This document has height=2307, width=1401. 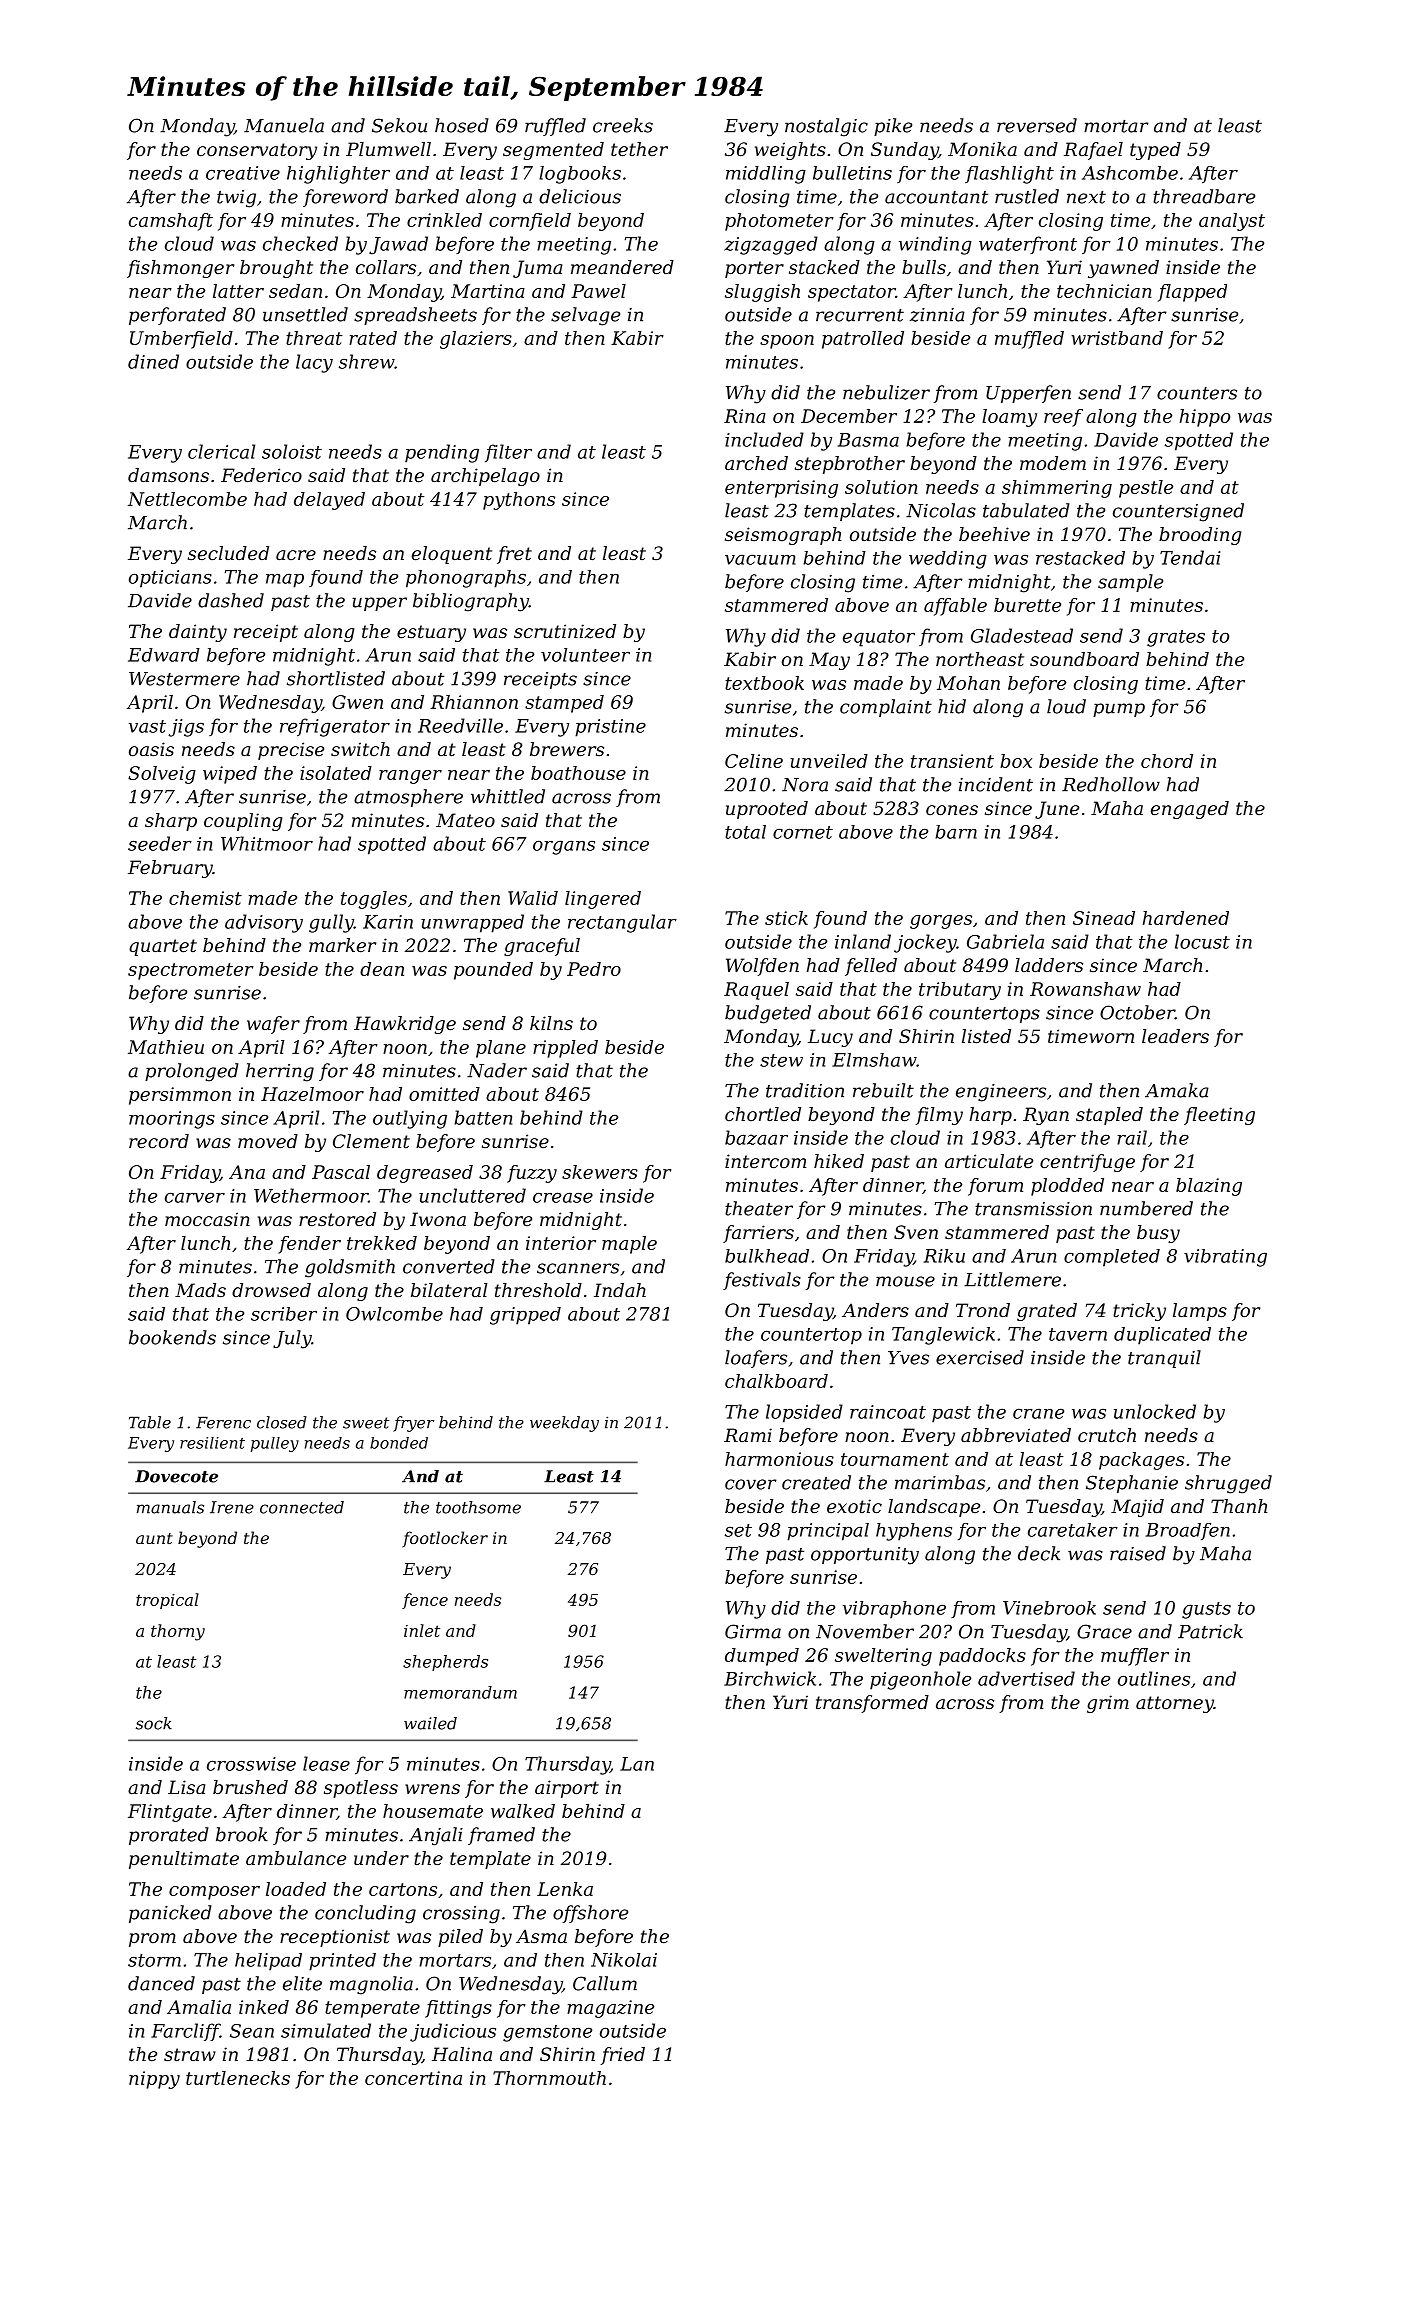 I want to click on Edward, so click(x=164, y=655).
